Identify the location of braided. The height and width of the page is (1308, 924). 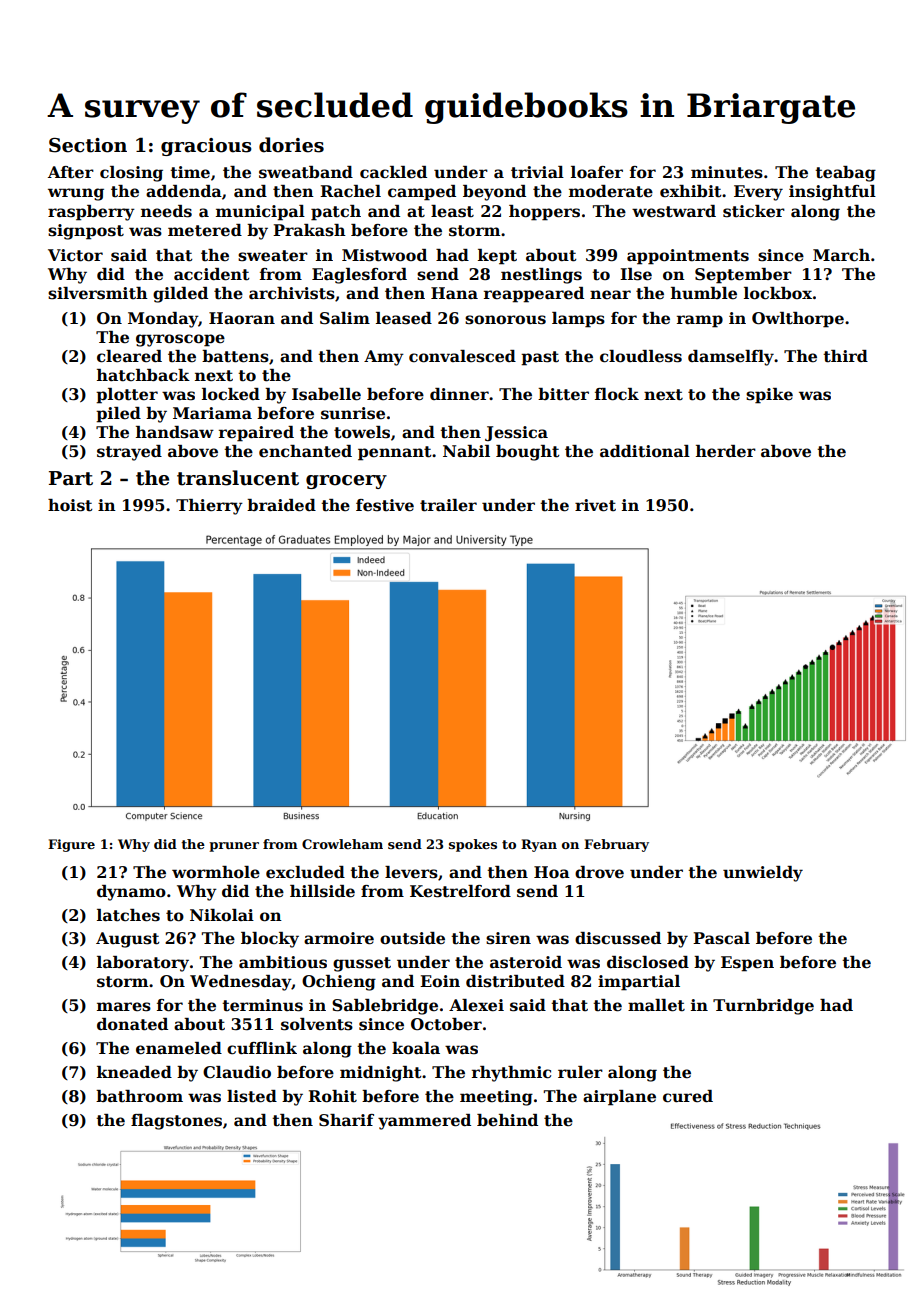
(281, 505).
